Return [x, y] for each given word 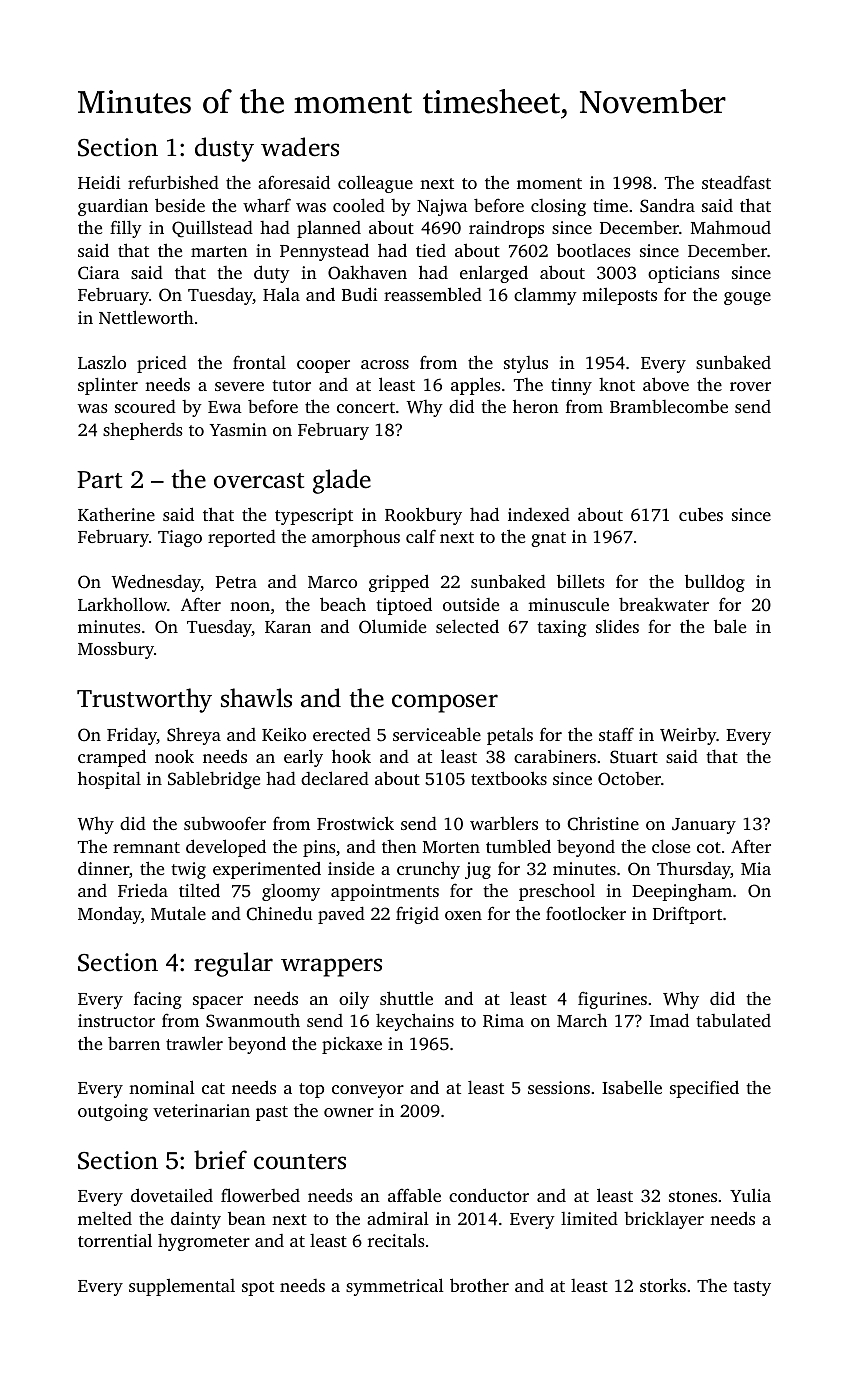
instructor [116, 1020]
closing [558, 207]
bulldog [715, 583]
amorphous [356, 538]
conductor [489, 1195]
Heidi [99, 182]
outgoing [113, 1112]
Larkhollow [122, 604]
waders [300, 147]
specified [704, 1089]
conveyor [368, 1091]
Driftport [687, 915]
